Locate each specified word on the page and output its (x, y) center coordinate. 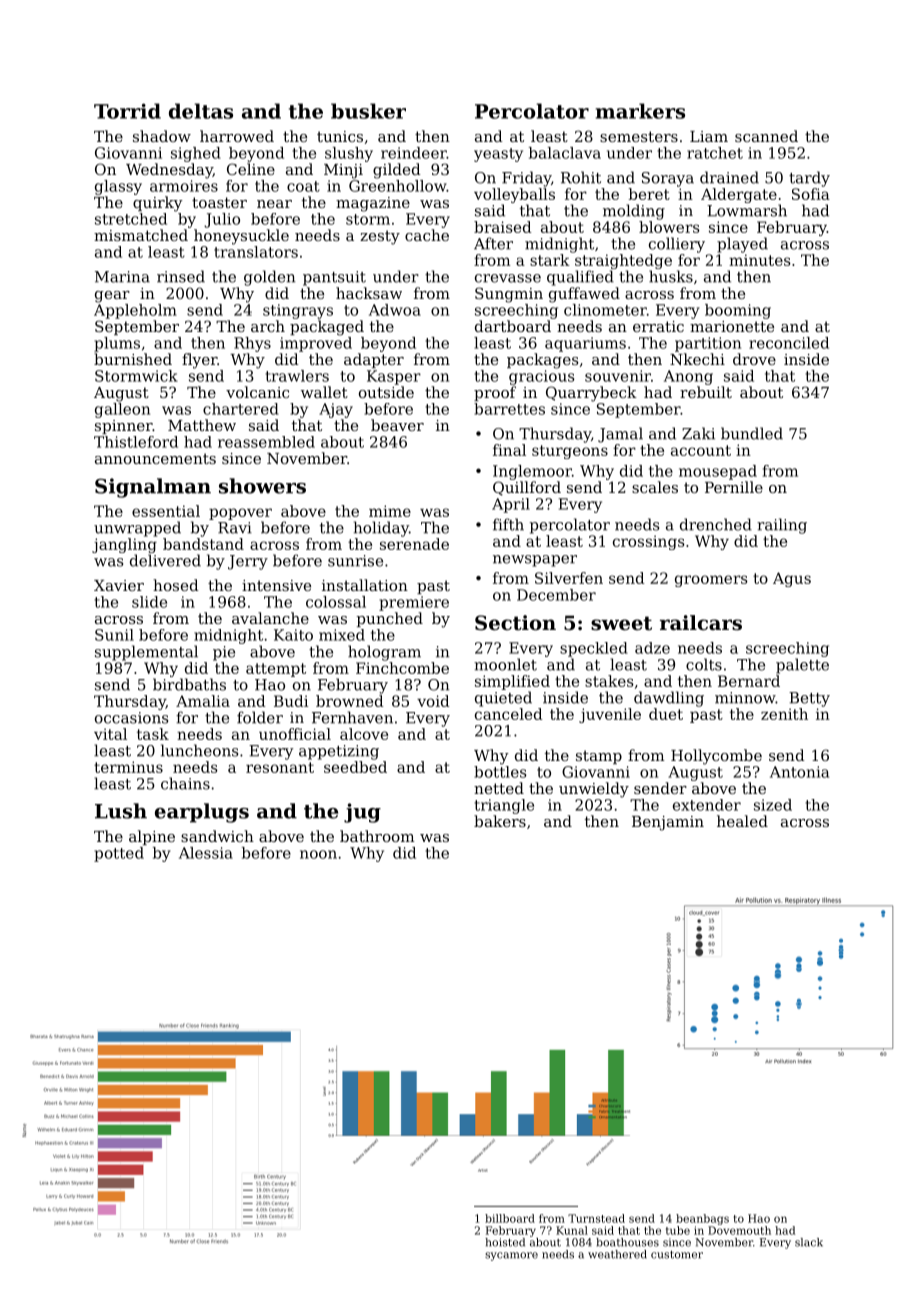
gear (112, 297)
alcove (364, 734)
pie (224, 653)
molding (634, 212)
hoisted (505, 1242)
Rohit (581, 177)
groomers (711, 581)
